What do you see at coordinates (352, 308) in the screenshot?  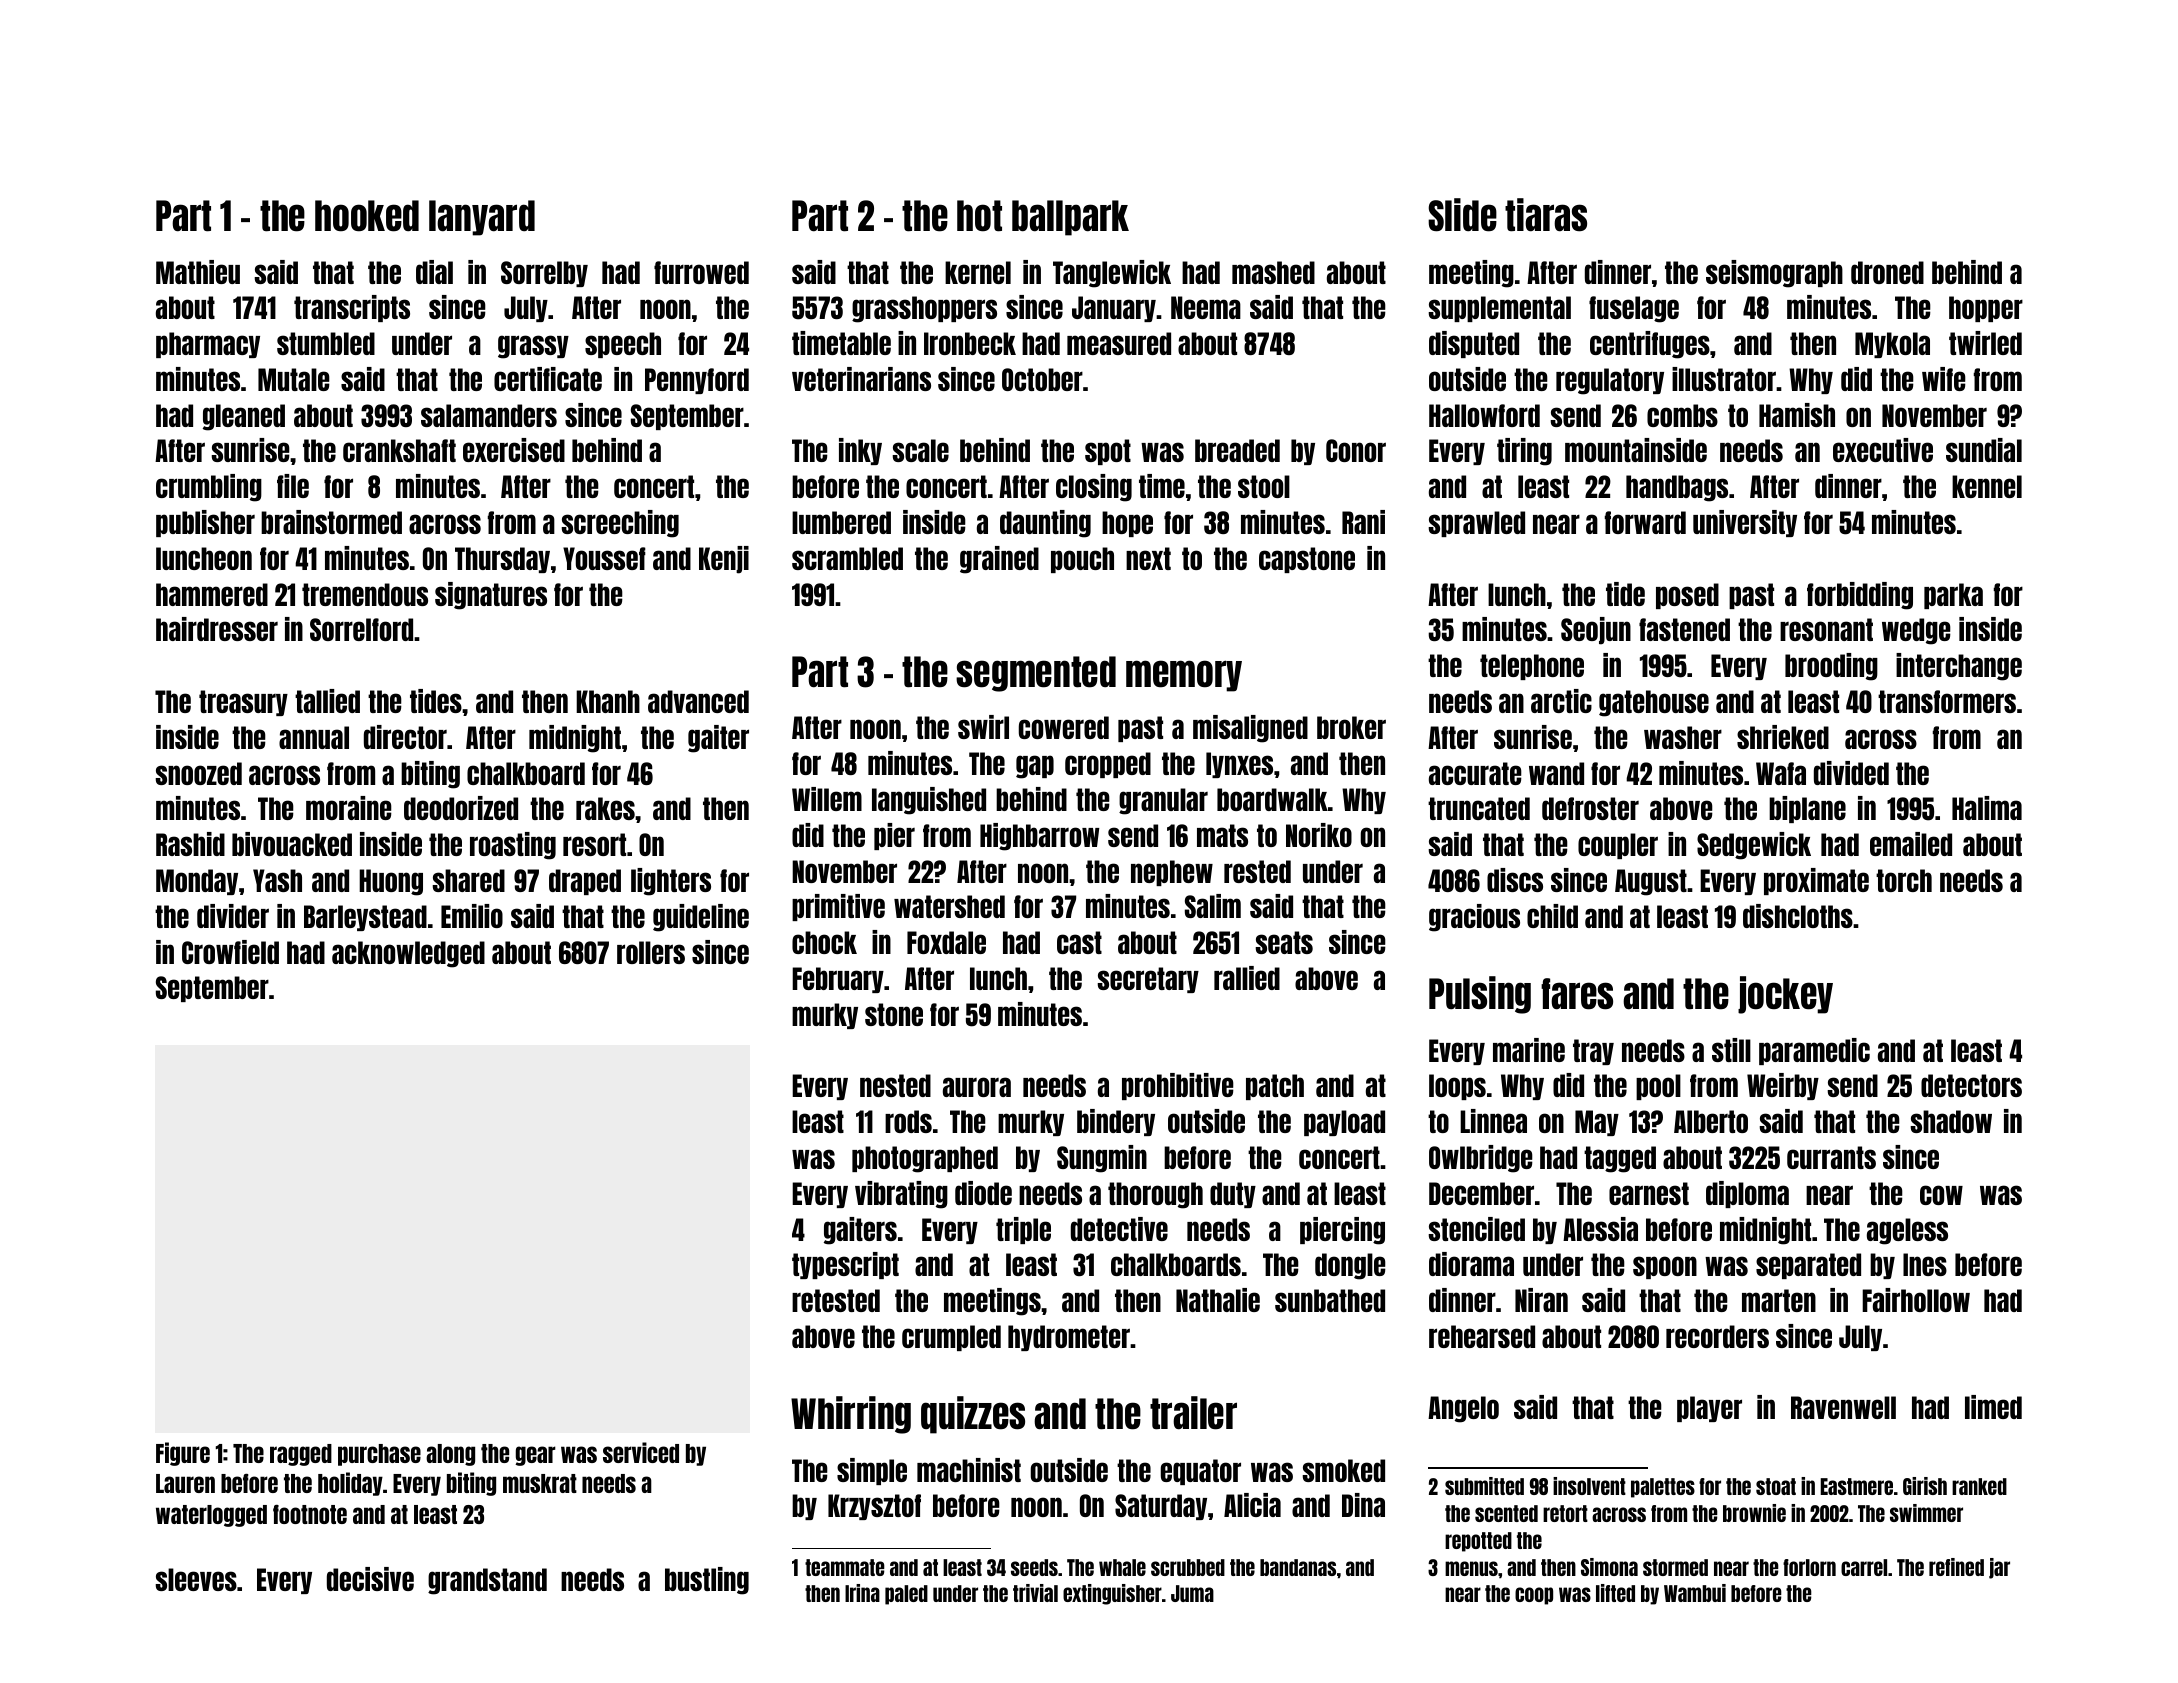 I see `transcripts` at bounding box center [352, 308].
